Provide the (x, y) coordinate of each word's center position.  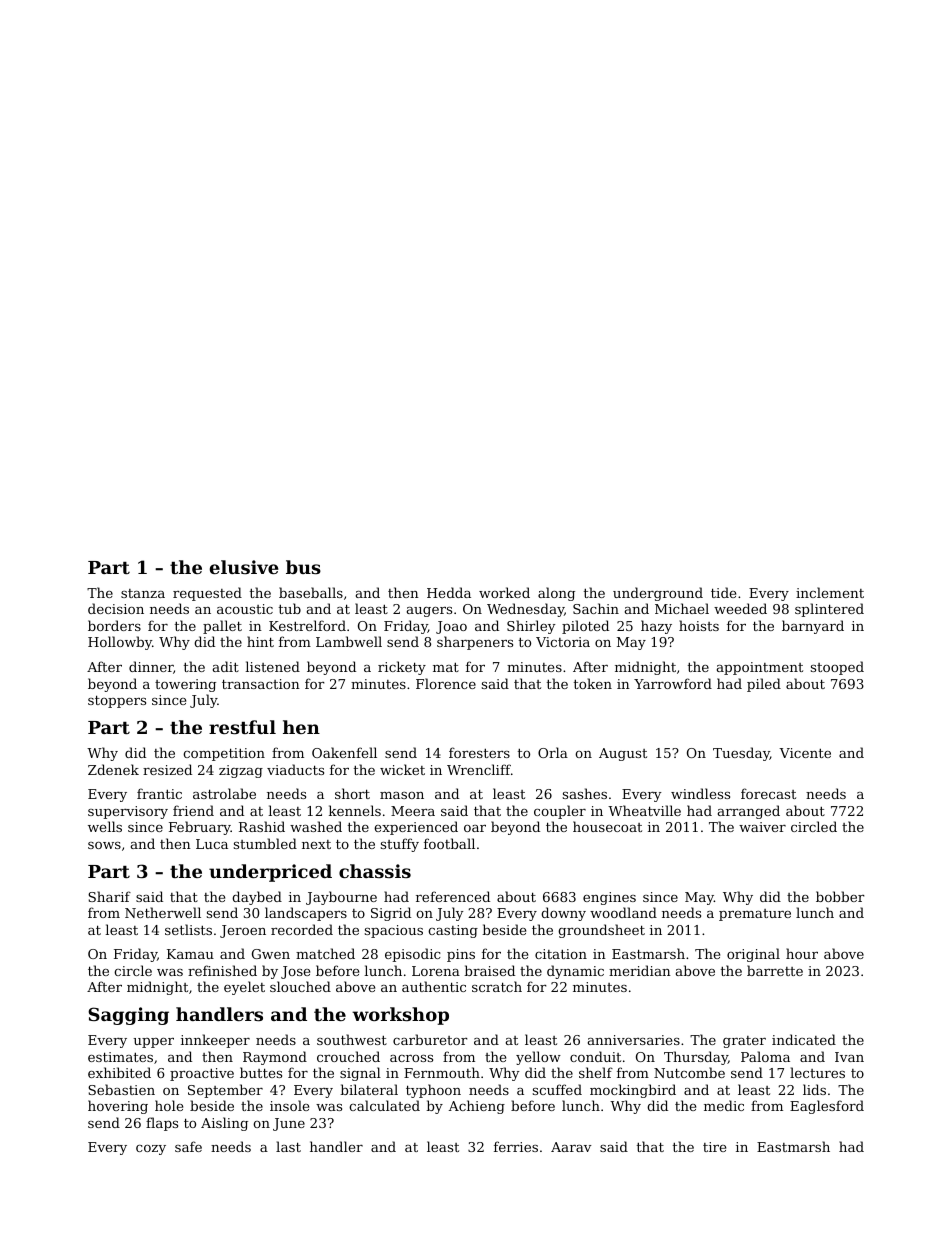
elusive (244, 567)
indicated (804, 1039)
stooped (837, 668)
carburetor (430, 1039)
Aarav (571, 1147)
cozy (151, 1150)
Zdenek (113, 769)
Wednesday (525, 610)
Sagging (128, 1016)
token (593, 683)
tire (714, 1147)
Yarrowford (673, 683)
